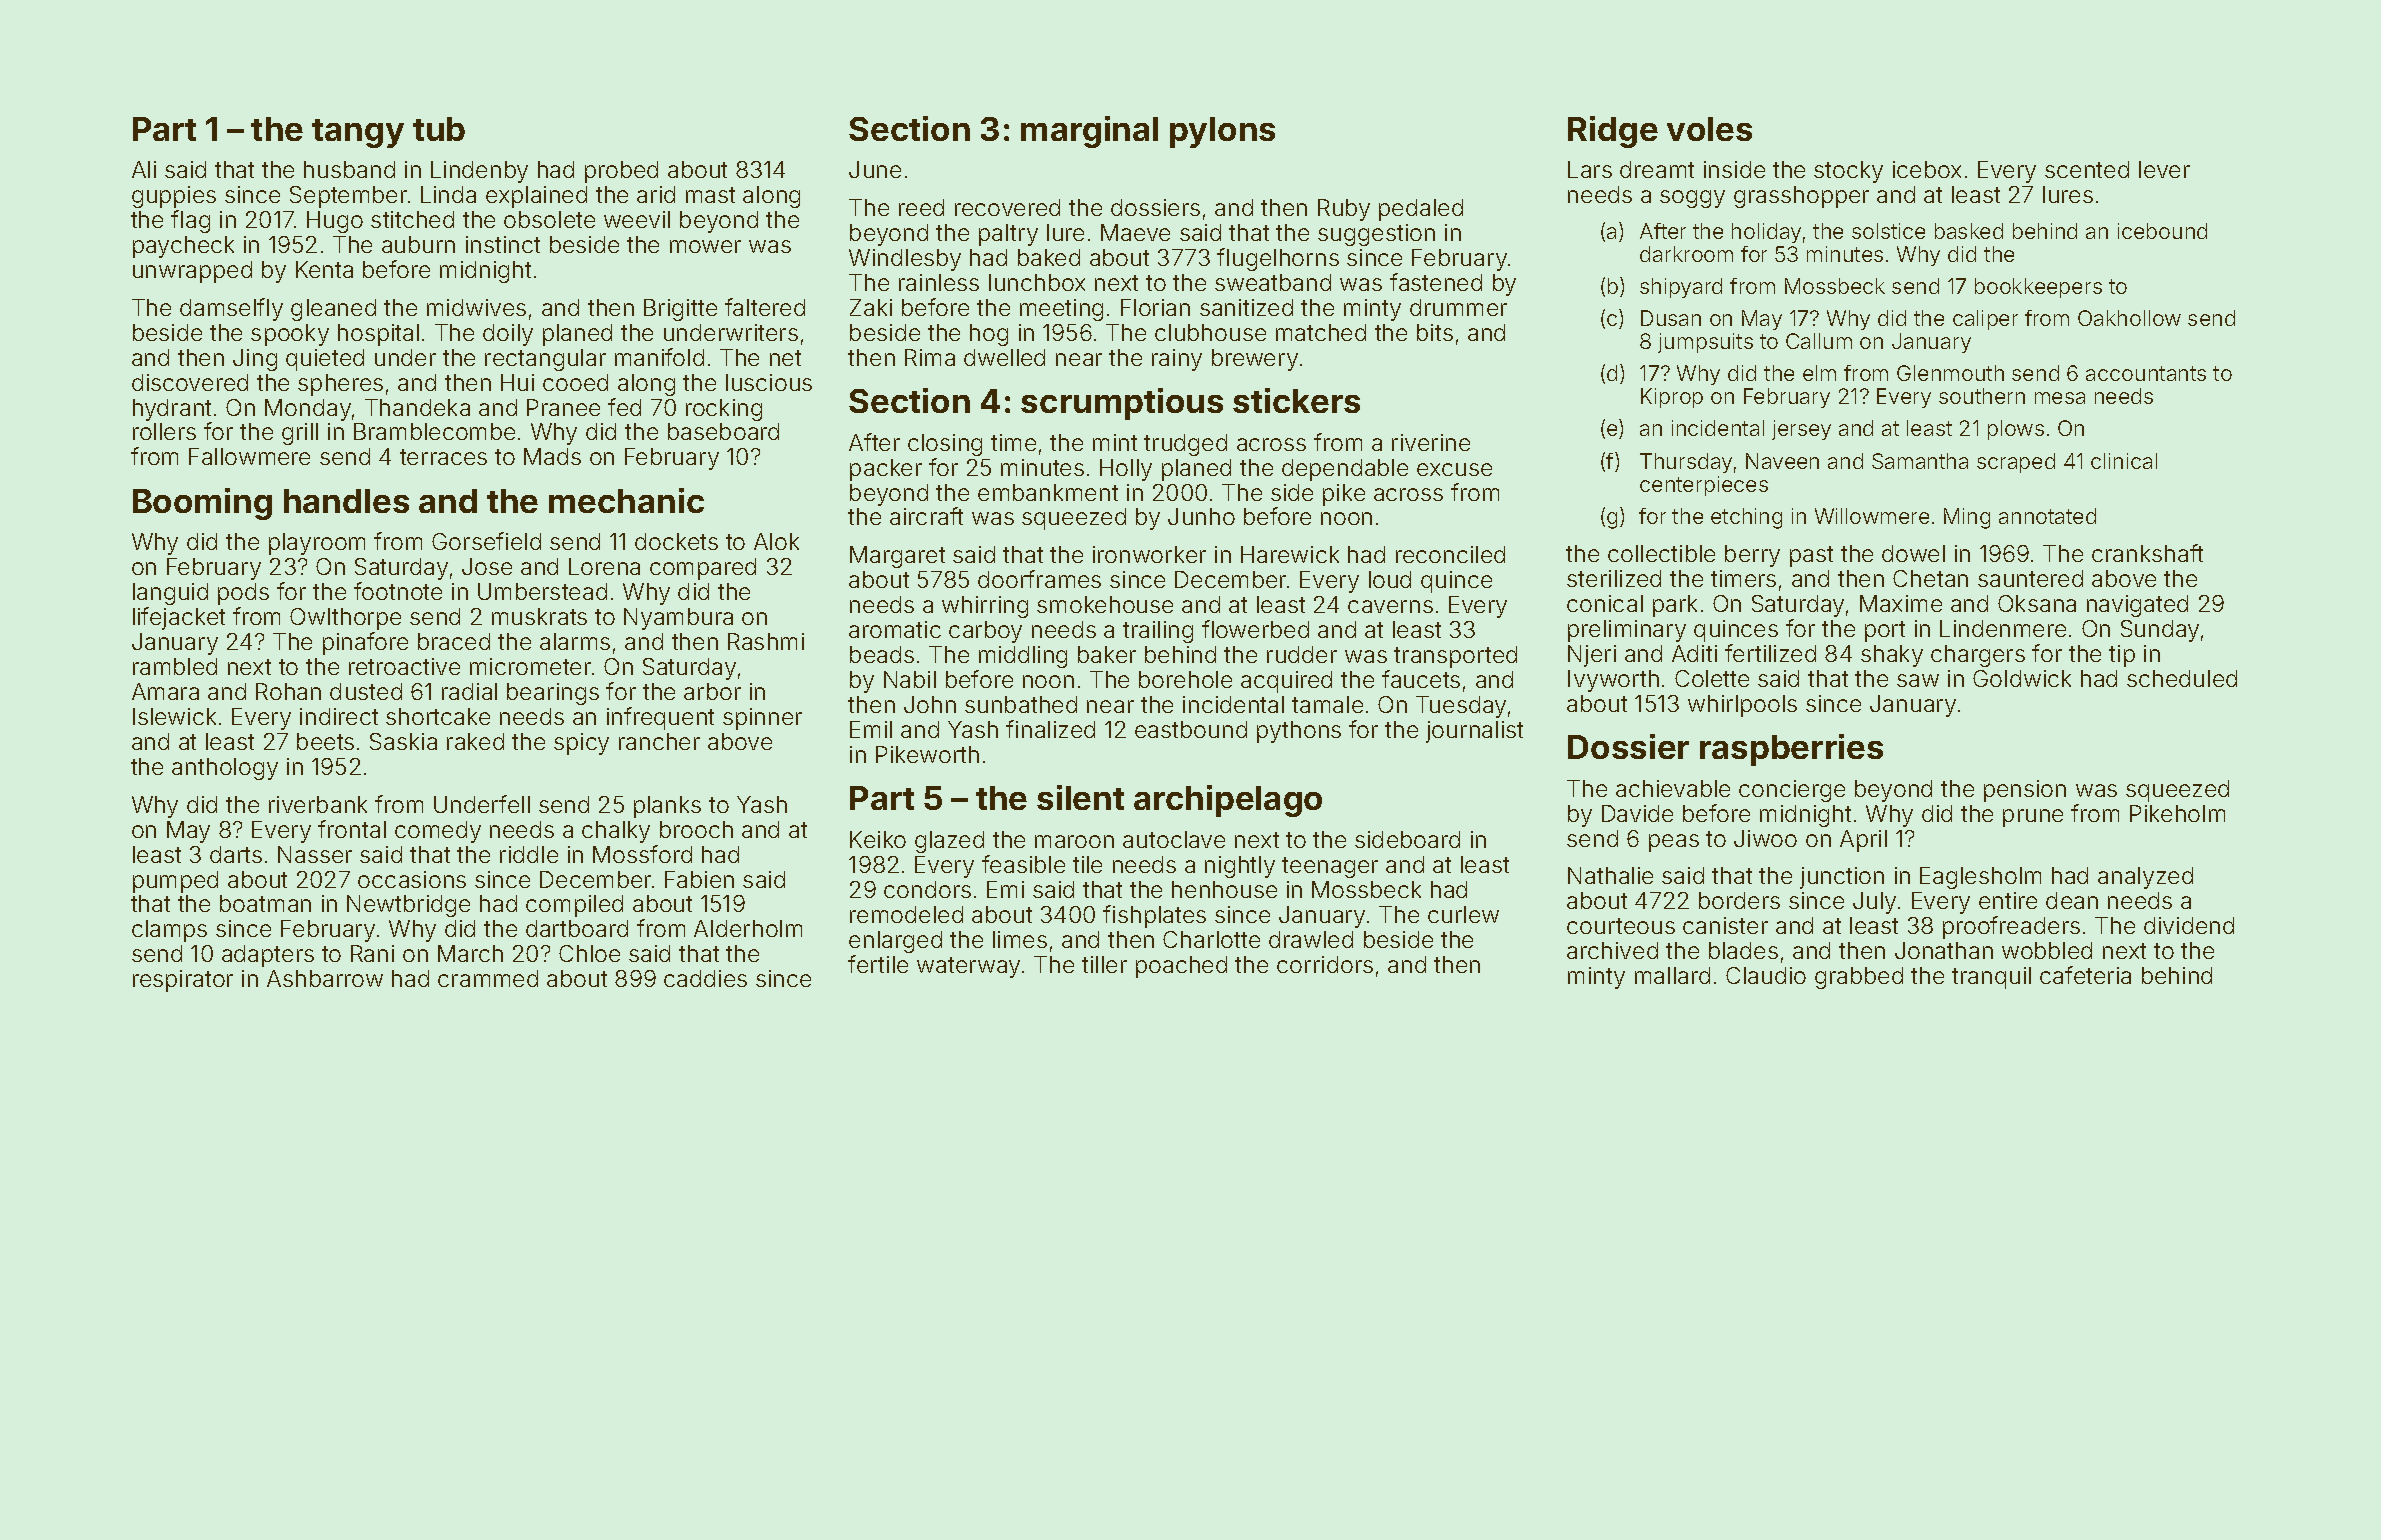 This screenshot has height=1540, width=2381. What do you see at coordinates (172, 410) in the screenshot?
I see `hydrant` at bounding box center [172, 410].
